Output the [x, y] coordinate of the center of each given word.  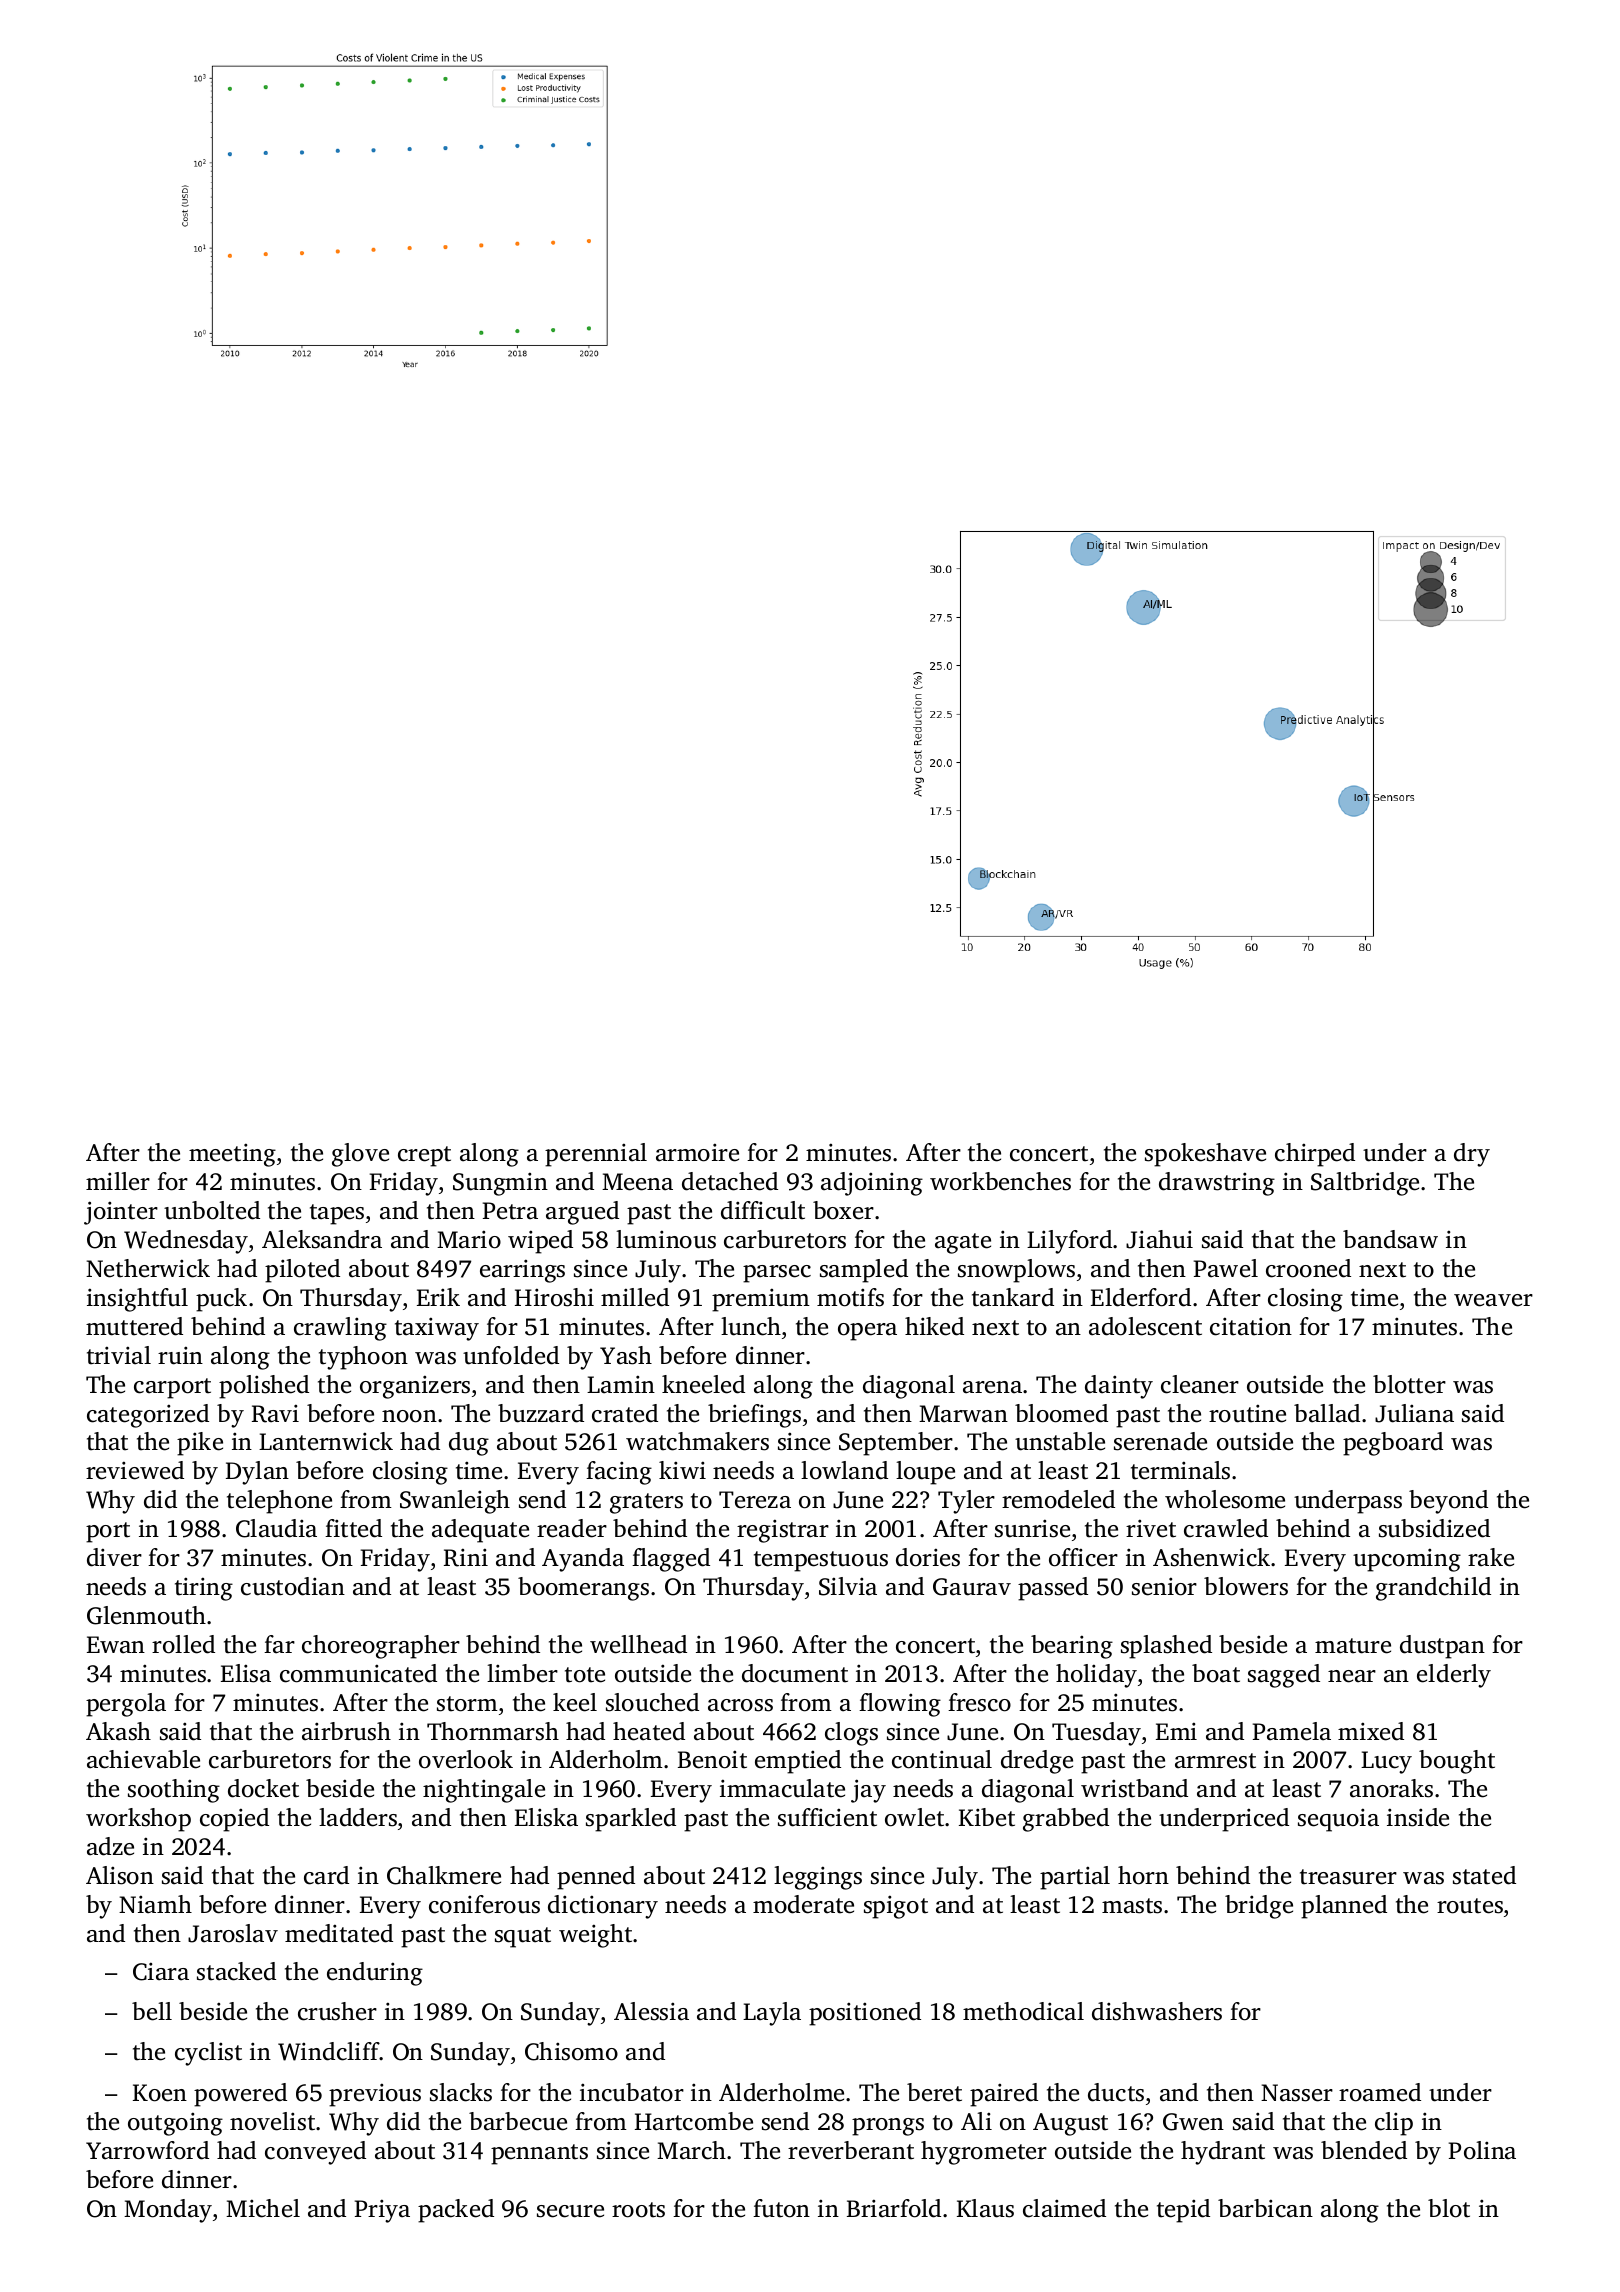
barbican [1265, 2208]
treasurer [1348, 1877]
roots [638, 2210]
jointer [121, 1213]
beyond [1448, 1502]
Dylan [257, 1473]
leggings [818, 1878]
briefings [754, 1416]
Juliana [1414, 1413]
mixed [1371, 1731]
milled [635, 1297]
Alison [120, 1875]
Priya [382, 2211]
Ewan [116, 1645]
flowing [900, 1705]
